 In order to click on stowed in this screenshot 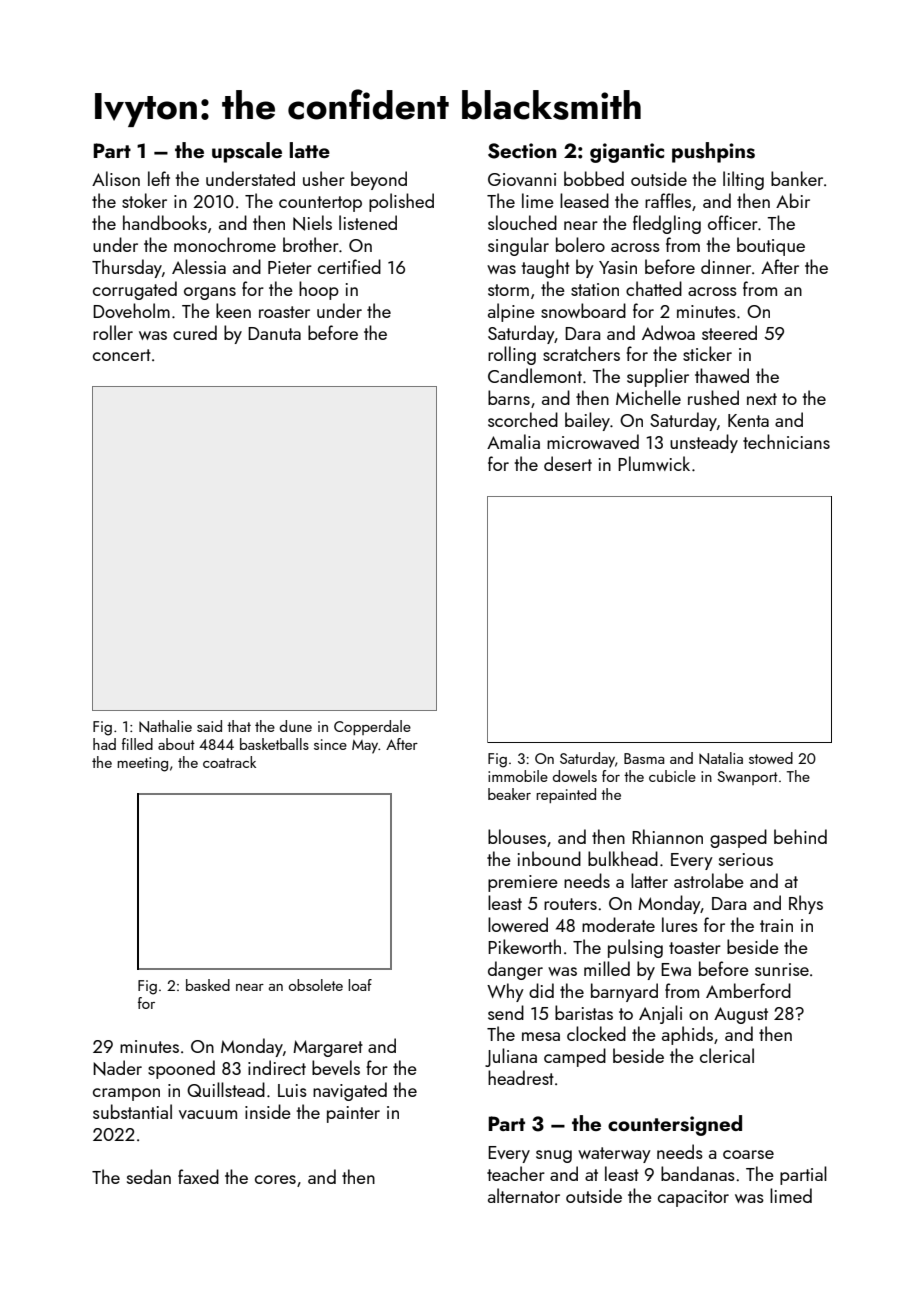, I will do `click(771, 758)`.
